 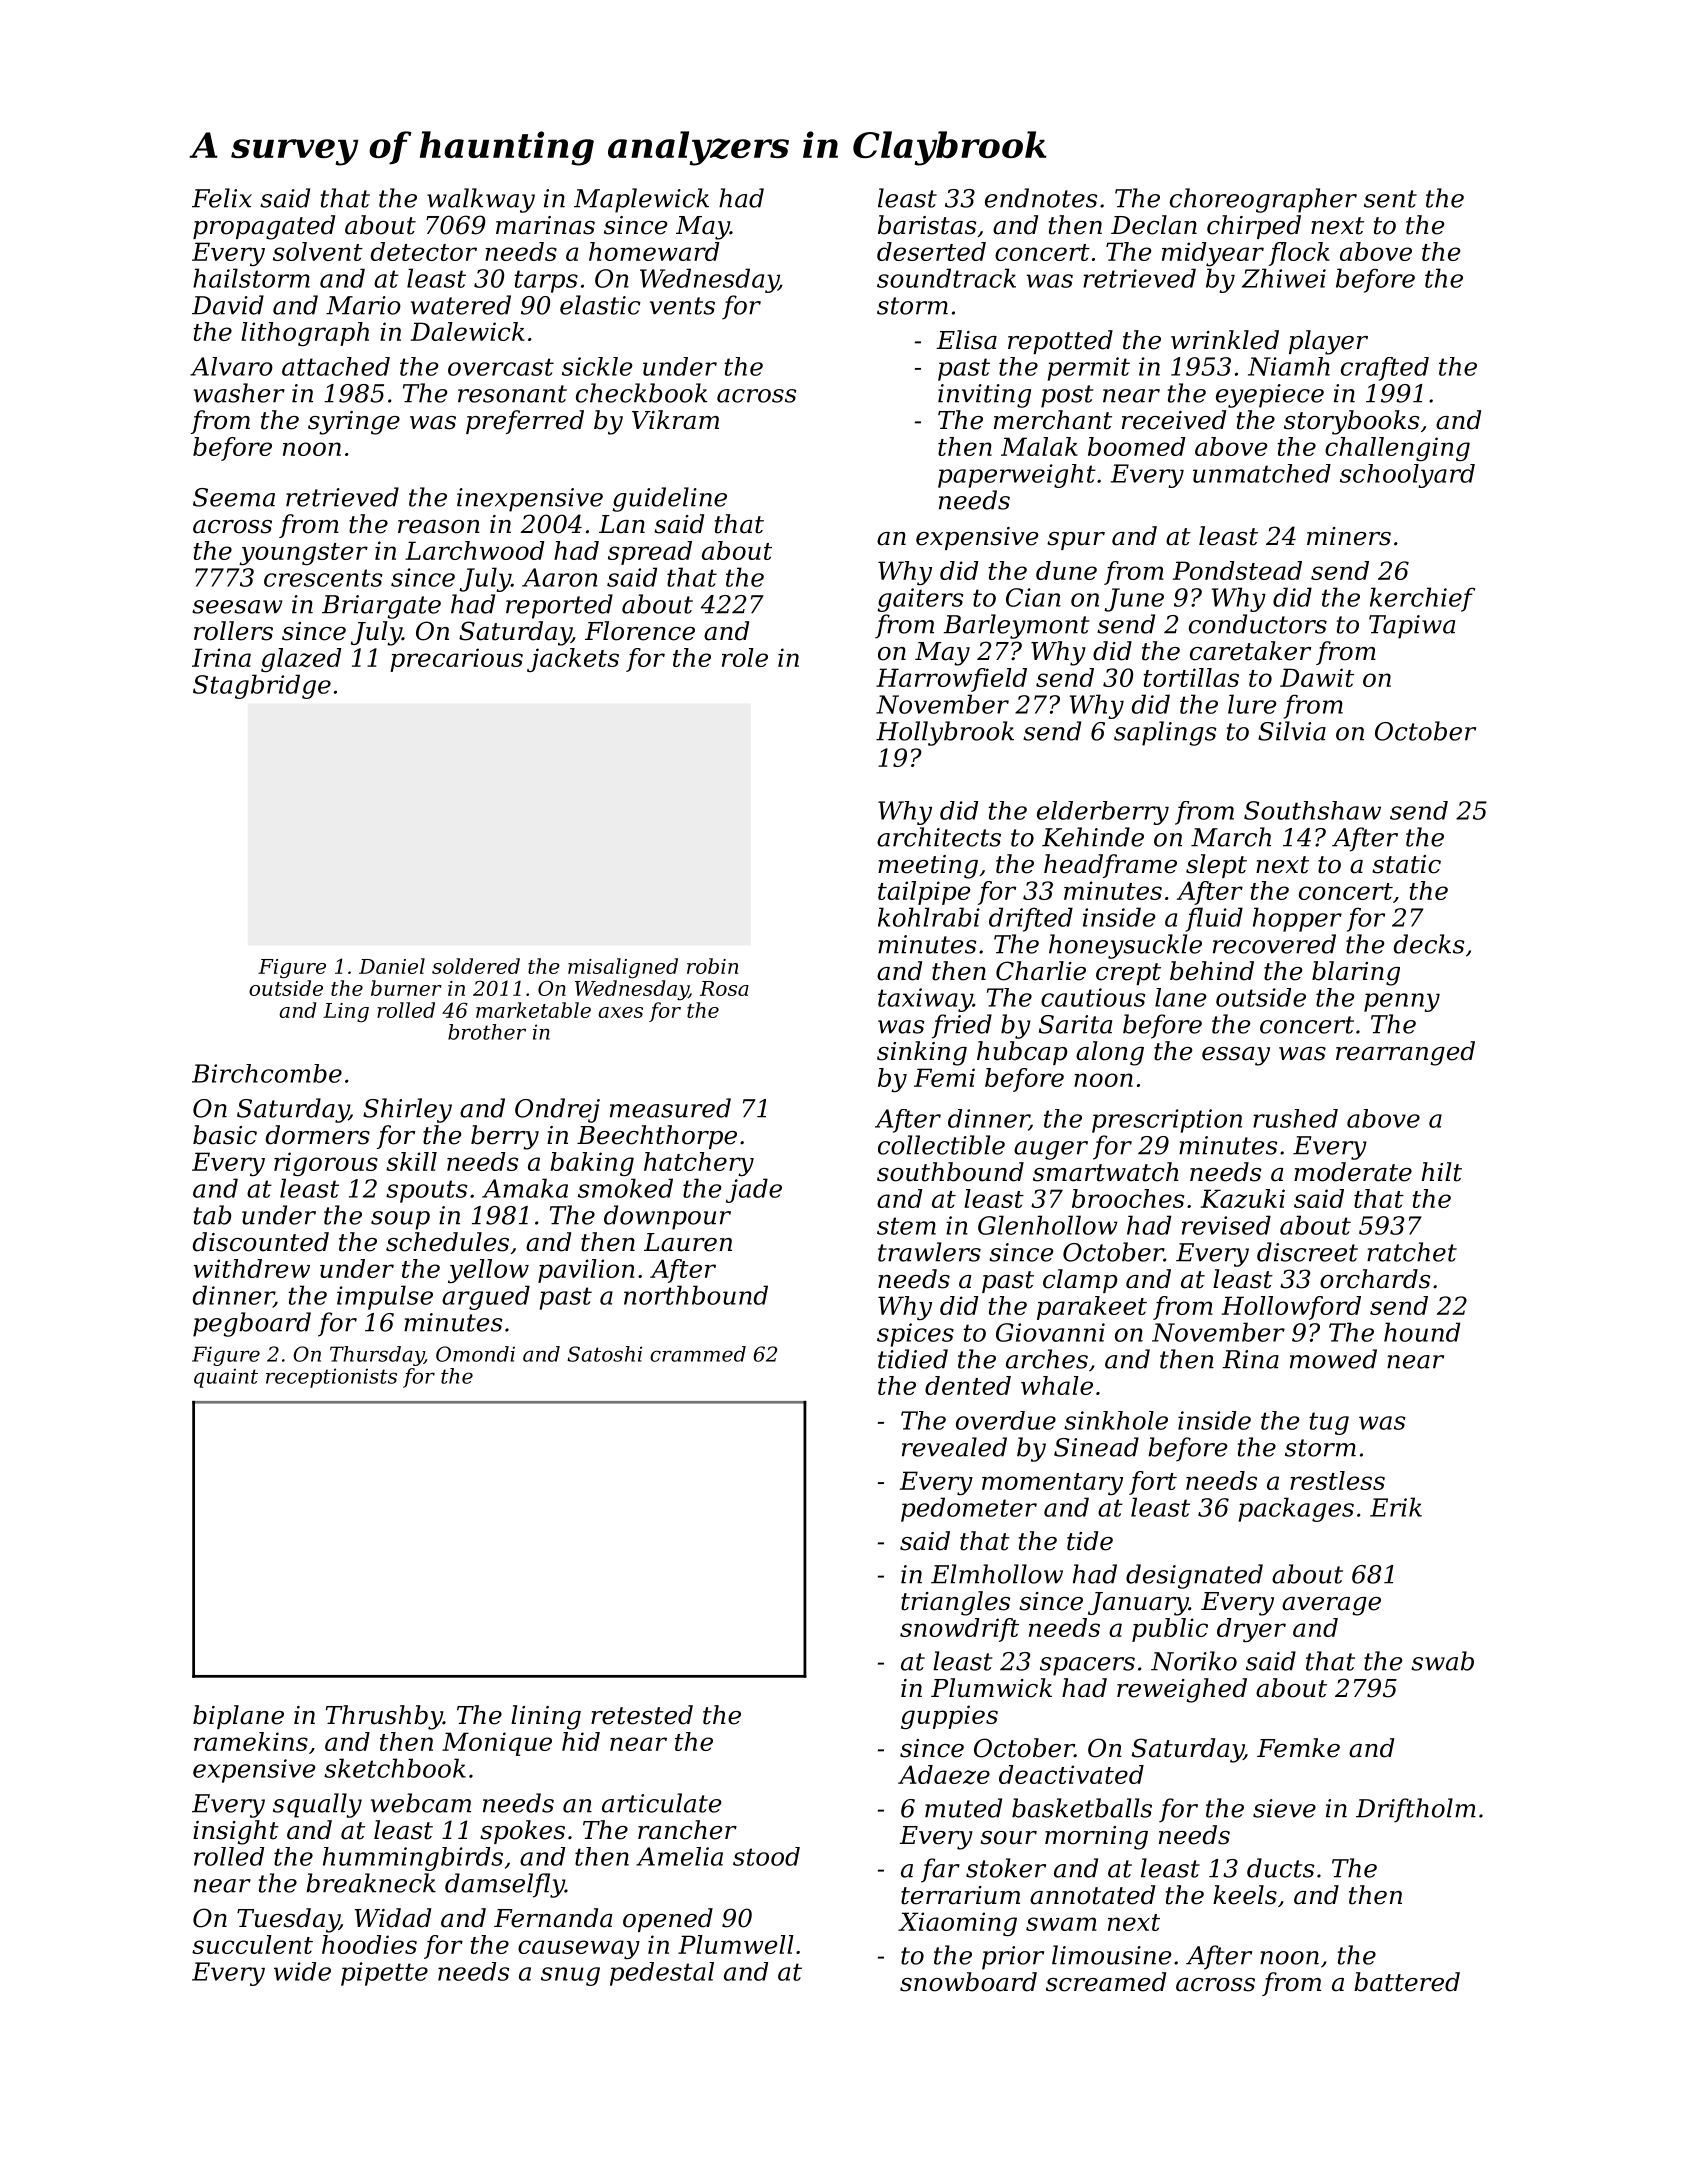 What do you see at coordinates (476, 966) in the image?
I see `soldered` at bounding box center [476, 966].
